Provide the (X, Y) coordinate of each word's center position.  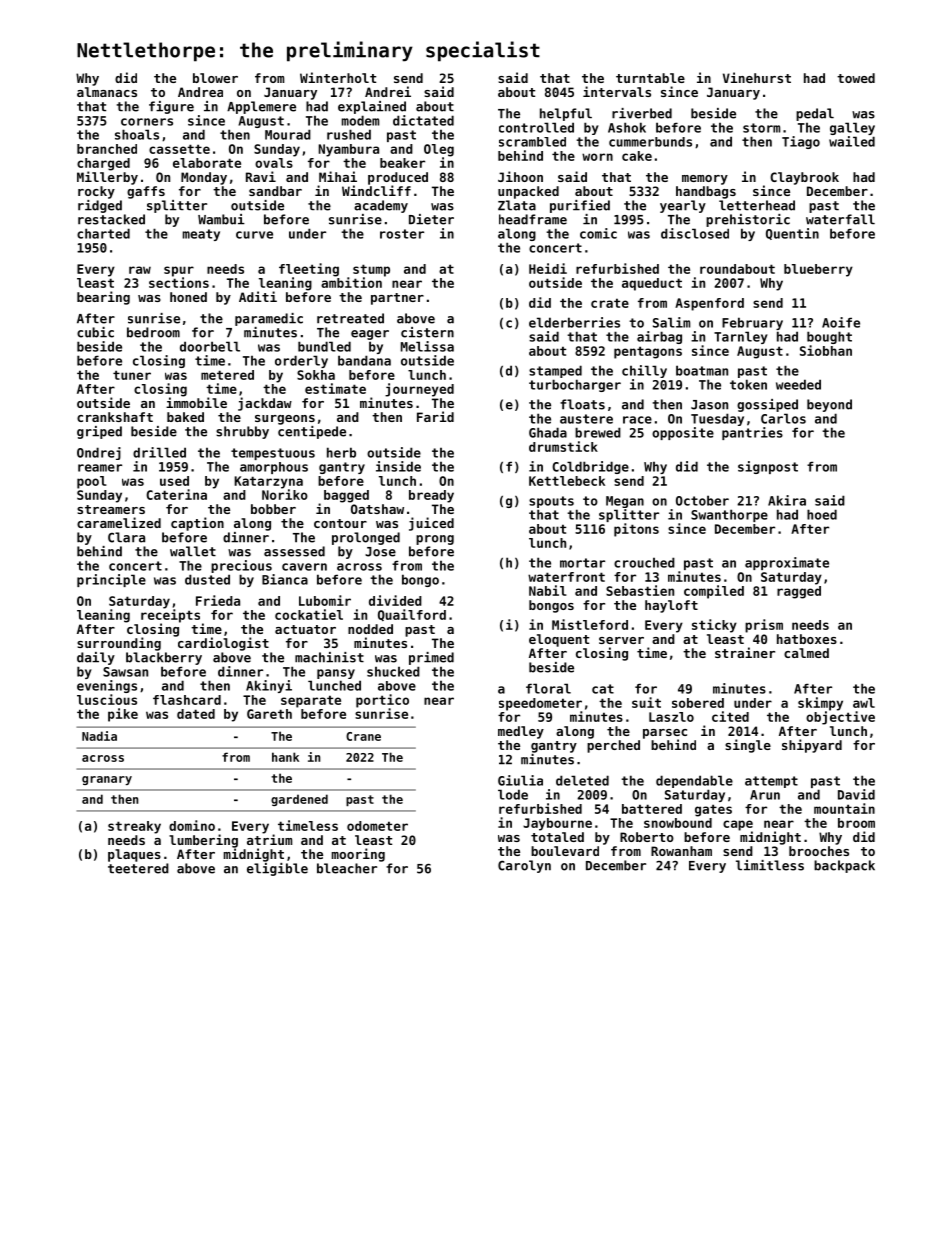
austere (586, 419)
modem (360, 120)
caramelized (119, 522)
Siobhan (826, 350)
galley (852, 128)
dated (196, 714)
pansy (336, 674)
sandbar (275, 191)
